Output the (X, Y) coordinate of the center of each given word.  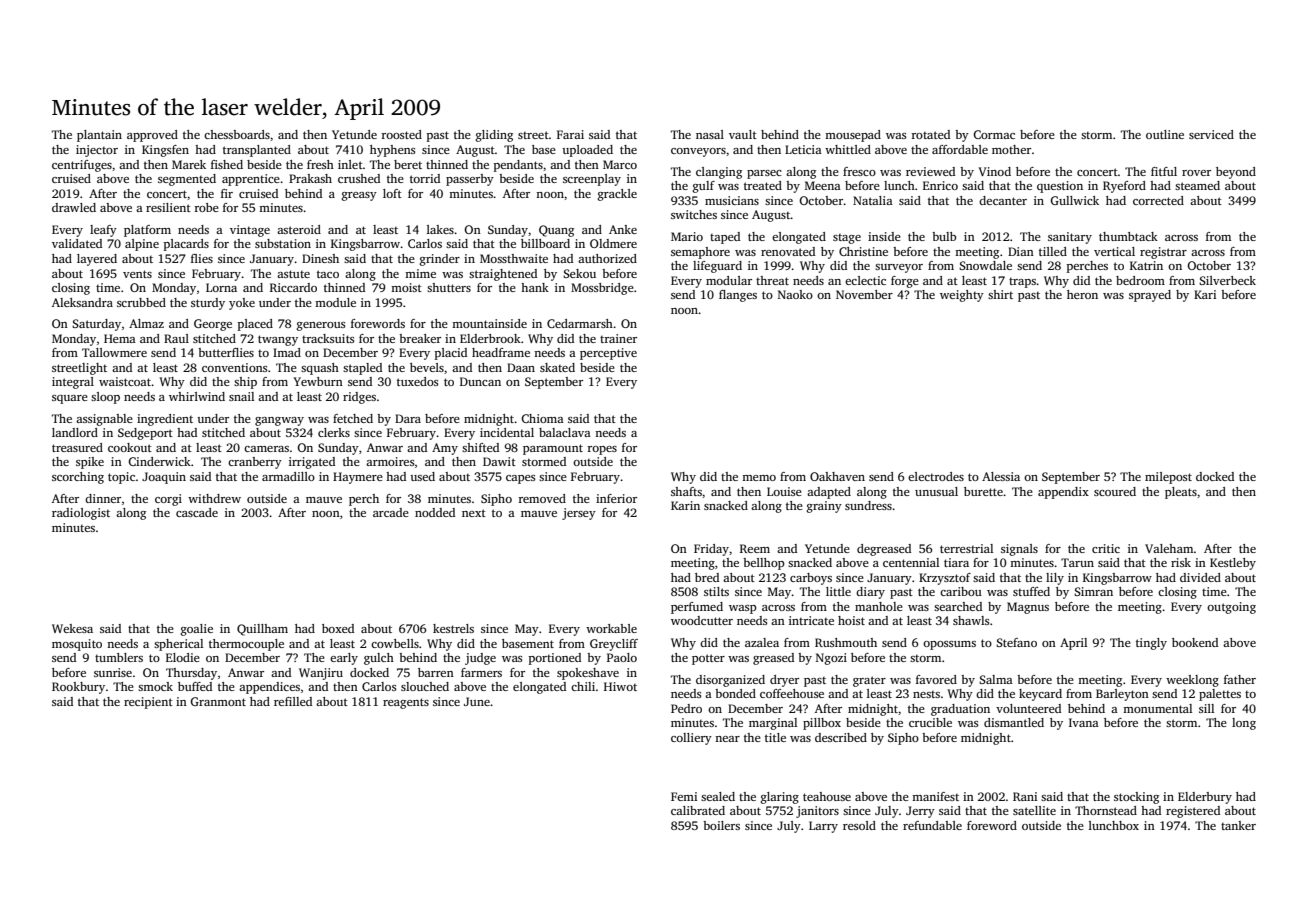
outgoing (1231, 608)
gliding (494, 136)
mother (1011, 149)
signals (1019, 550)
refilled (293, 701)
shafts (686, 491)
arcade (391, 512)
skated (557, 367)
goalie (197, 630)
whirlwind (197, 396)
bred (707, 577)
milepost (1168, 478)
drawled (74, 207)
